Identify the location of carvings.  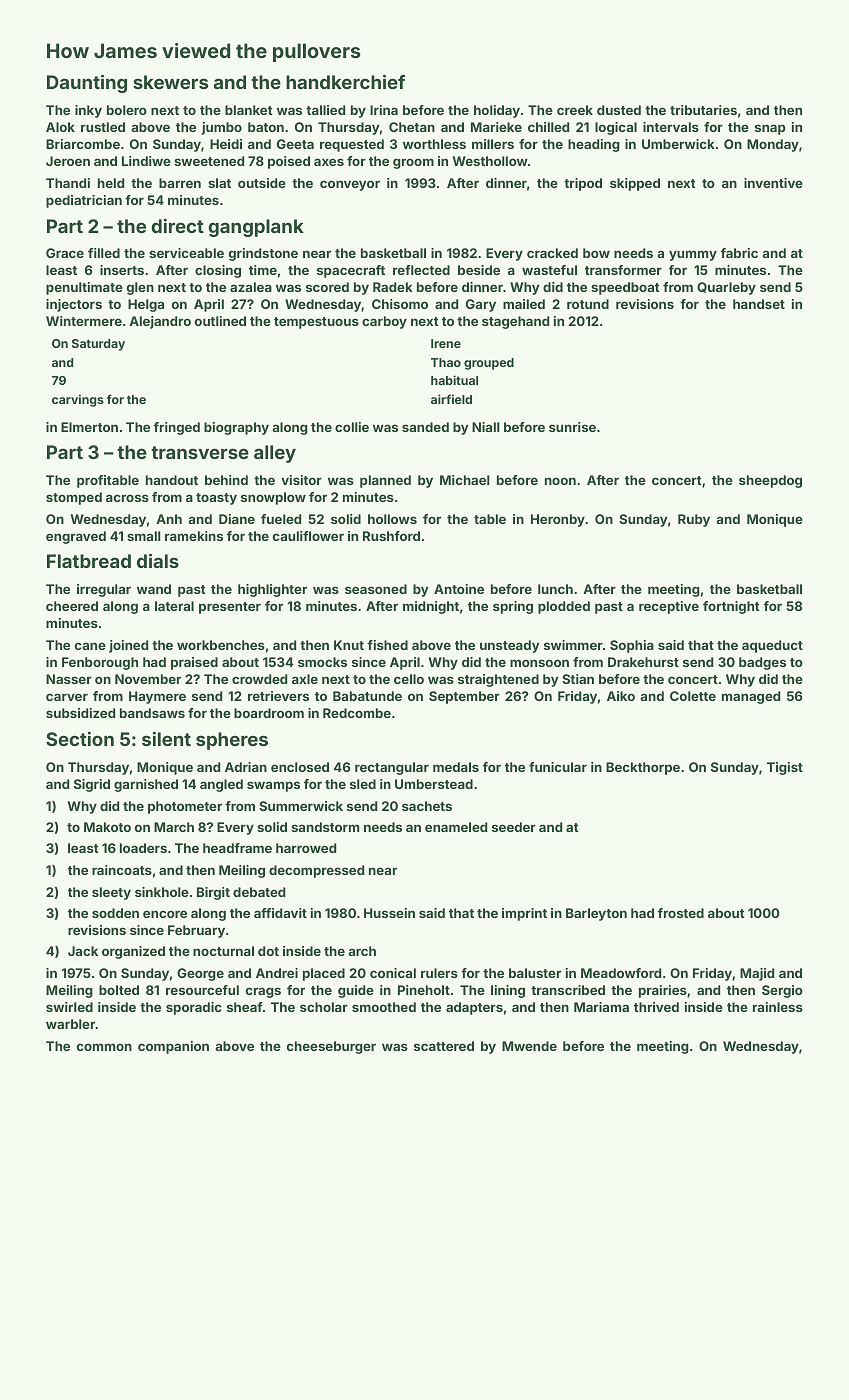
(78, 400).
